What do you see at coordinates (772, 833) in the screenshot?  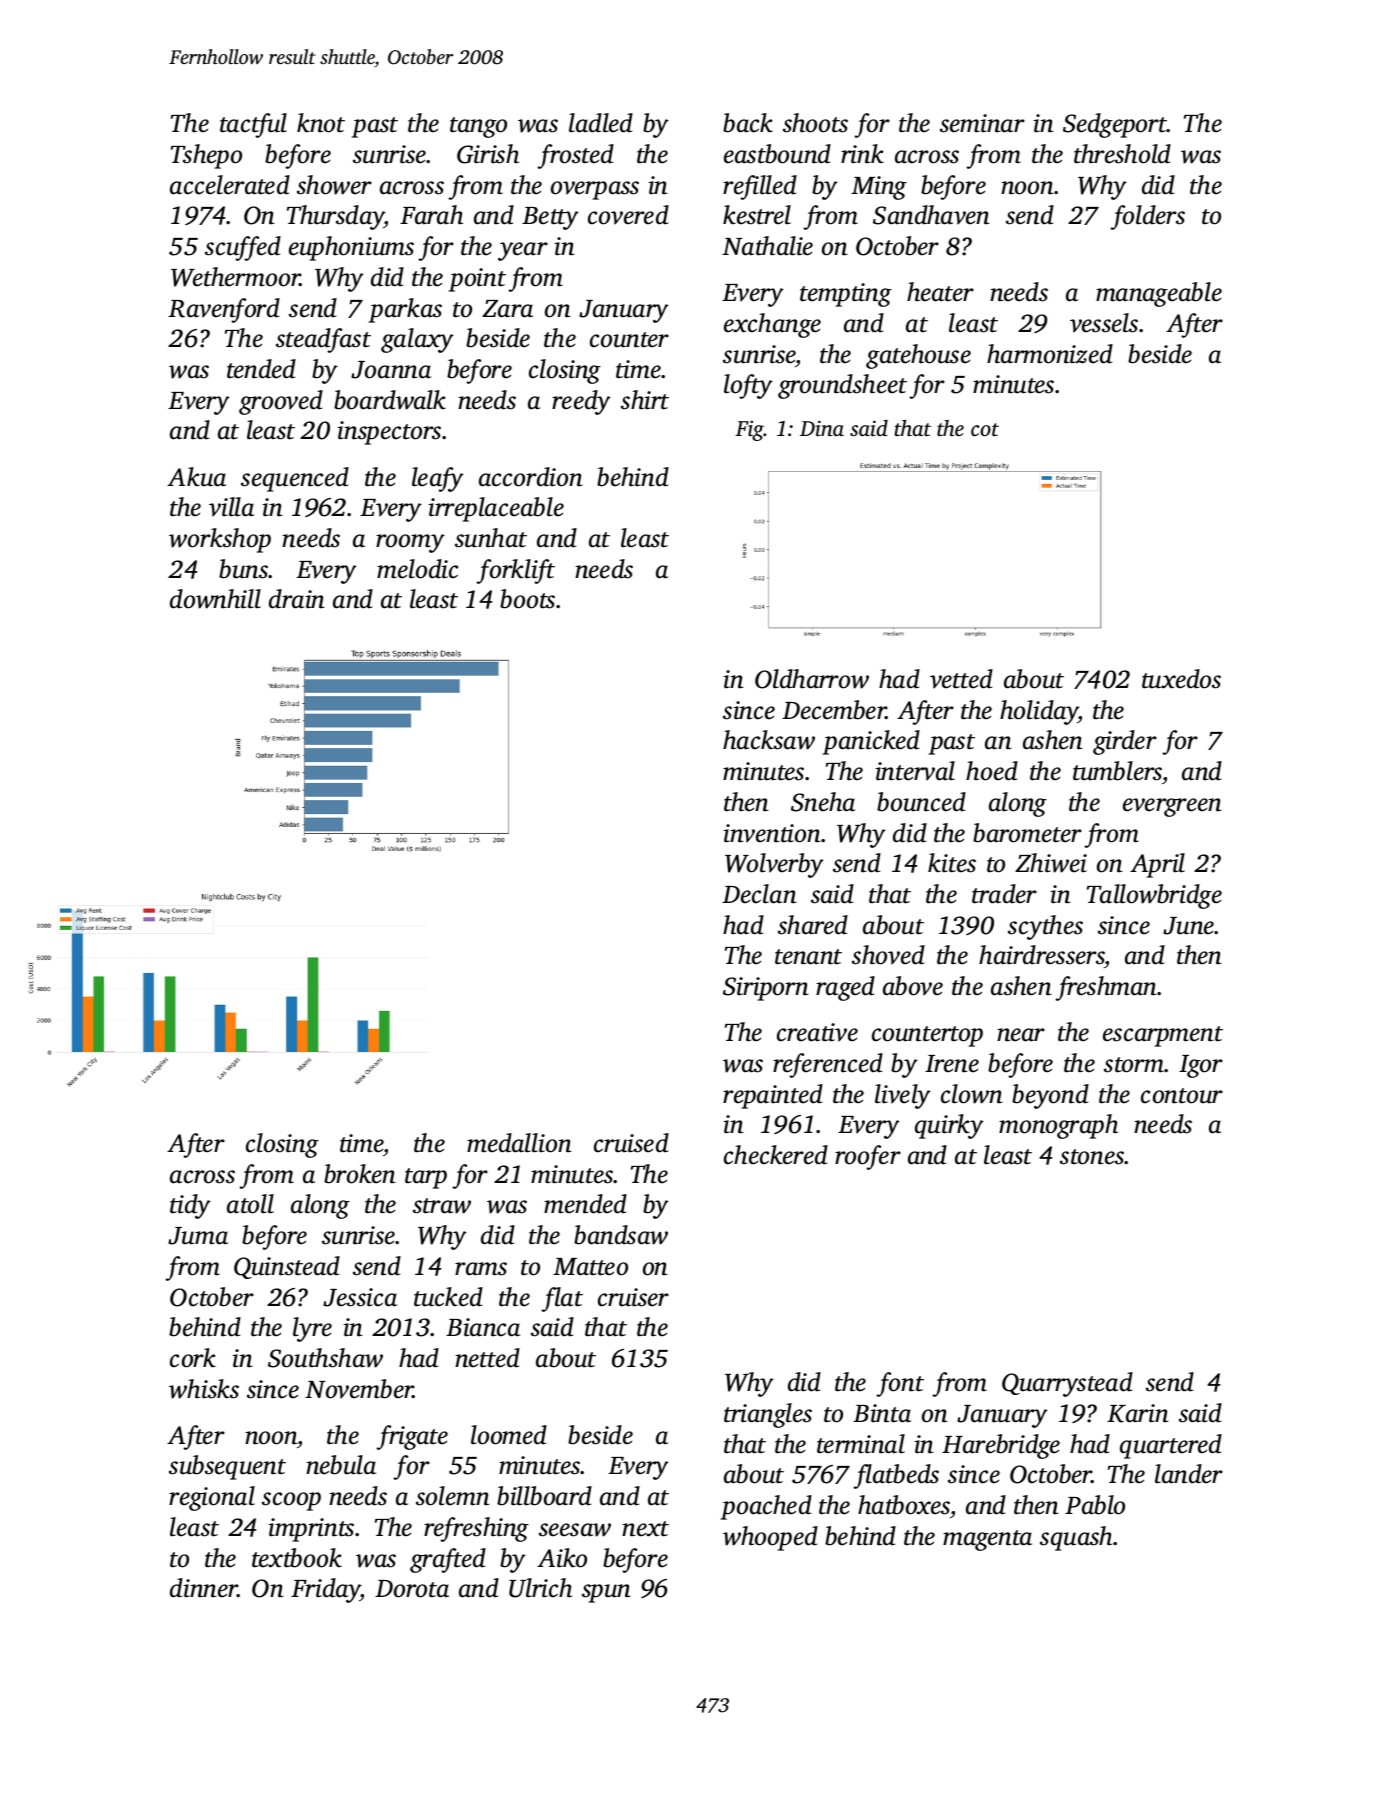 I see `invention` at bounding box center [772, 833].
